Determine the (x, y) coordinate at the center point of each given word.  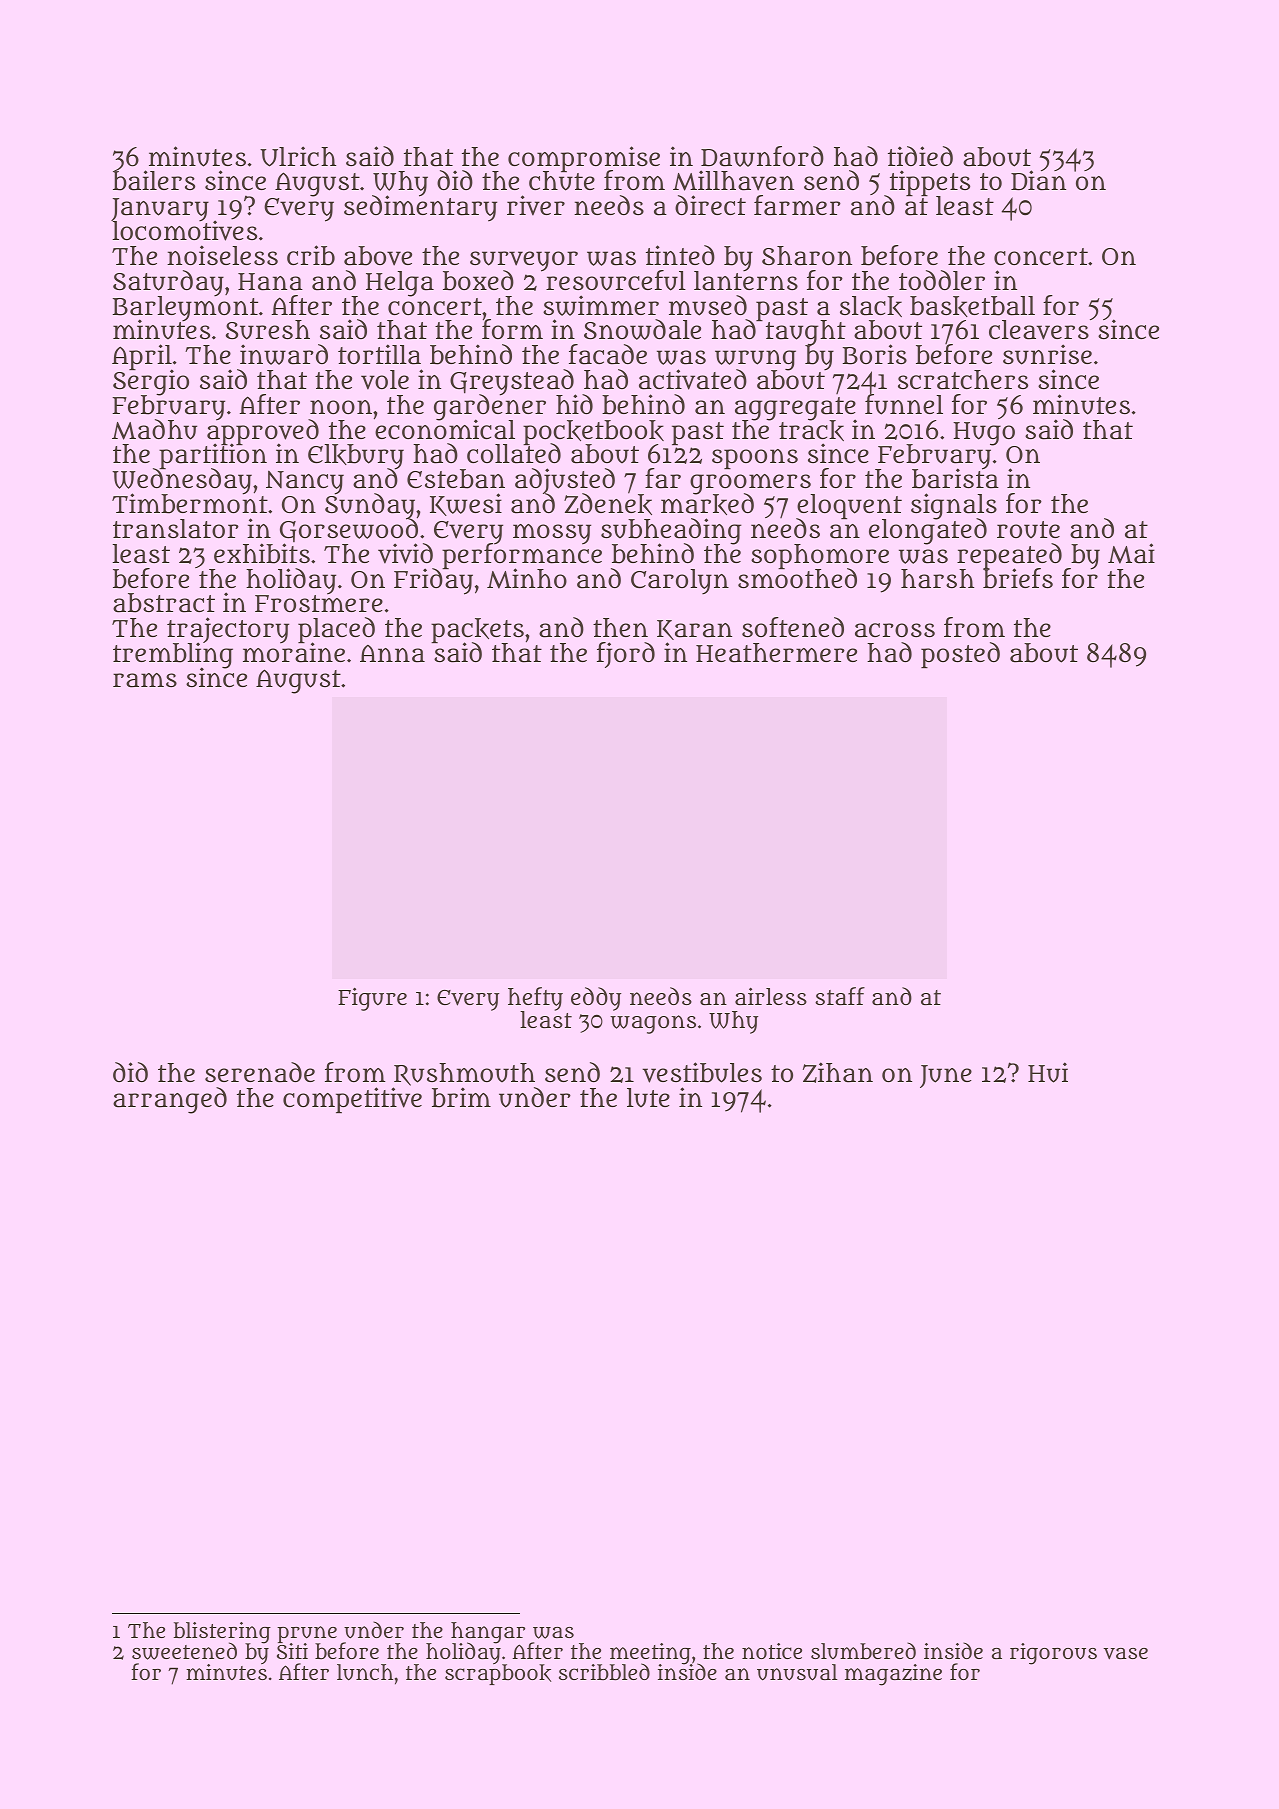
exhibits (262, 553)
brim (461, 1097)
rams (145, 680)
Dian (1038, 181)
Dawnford (762, 156)
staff (840, 996)
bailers (154, 181)
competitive (352, 1100)
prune (307, 1635)
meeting (650, 1653)
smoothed (797, 579)
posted (960, 655)
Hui (1048, 1072)
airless (771, 996)
